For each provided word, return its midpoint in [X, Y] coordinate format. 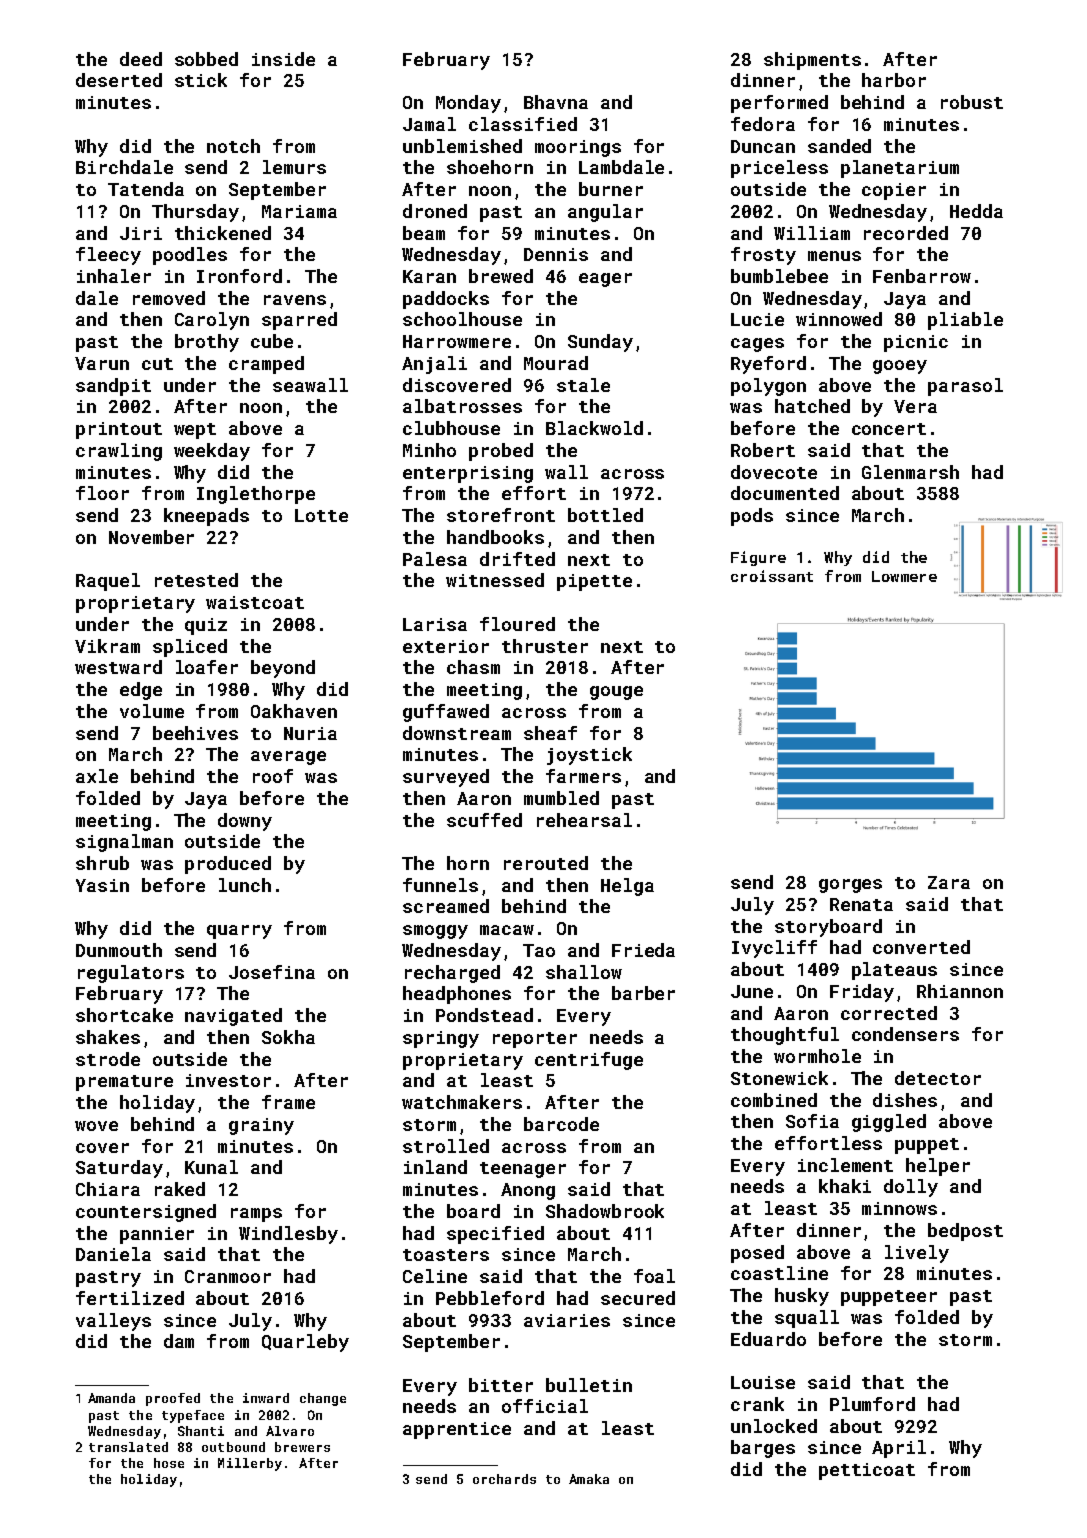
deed [141, 59]
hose [169, 1463]
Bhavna [556, 102]
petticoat [867, 1471]
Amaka [589, 1479]
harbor [894, 80]
